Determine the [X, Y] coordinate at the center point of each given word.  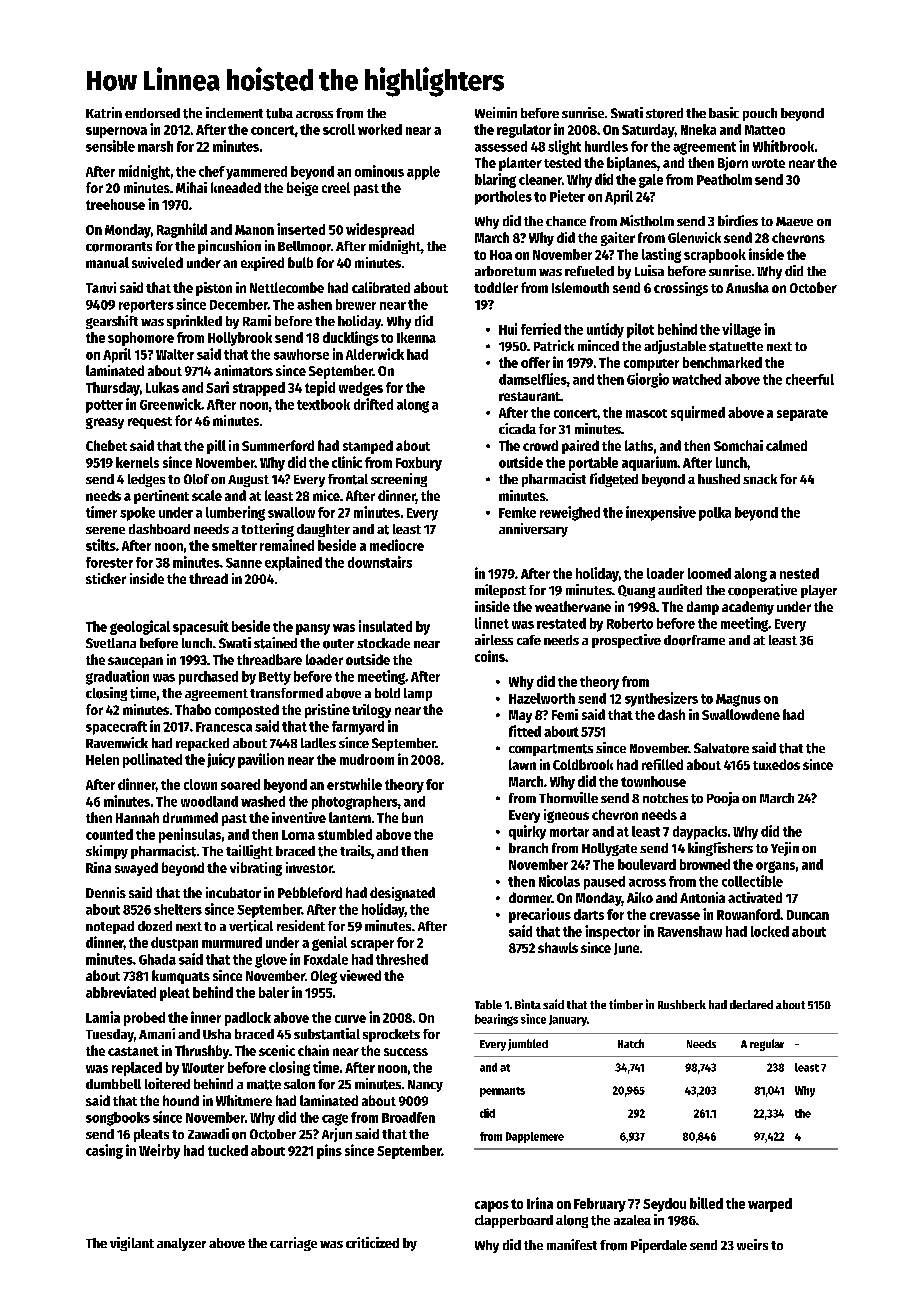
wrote [768, 163]
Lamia [103, 1017]
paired [580, 447]
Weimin [496, 112]
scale [207, 495]
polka [715, 514]
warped [770, 1205]
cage [335, 1120]
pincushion [229, 247]
